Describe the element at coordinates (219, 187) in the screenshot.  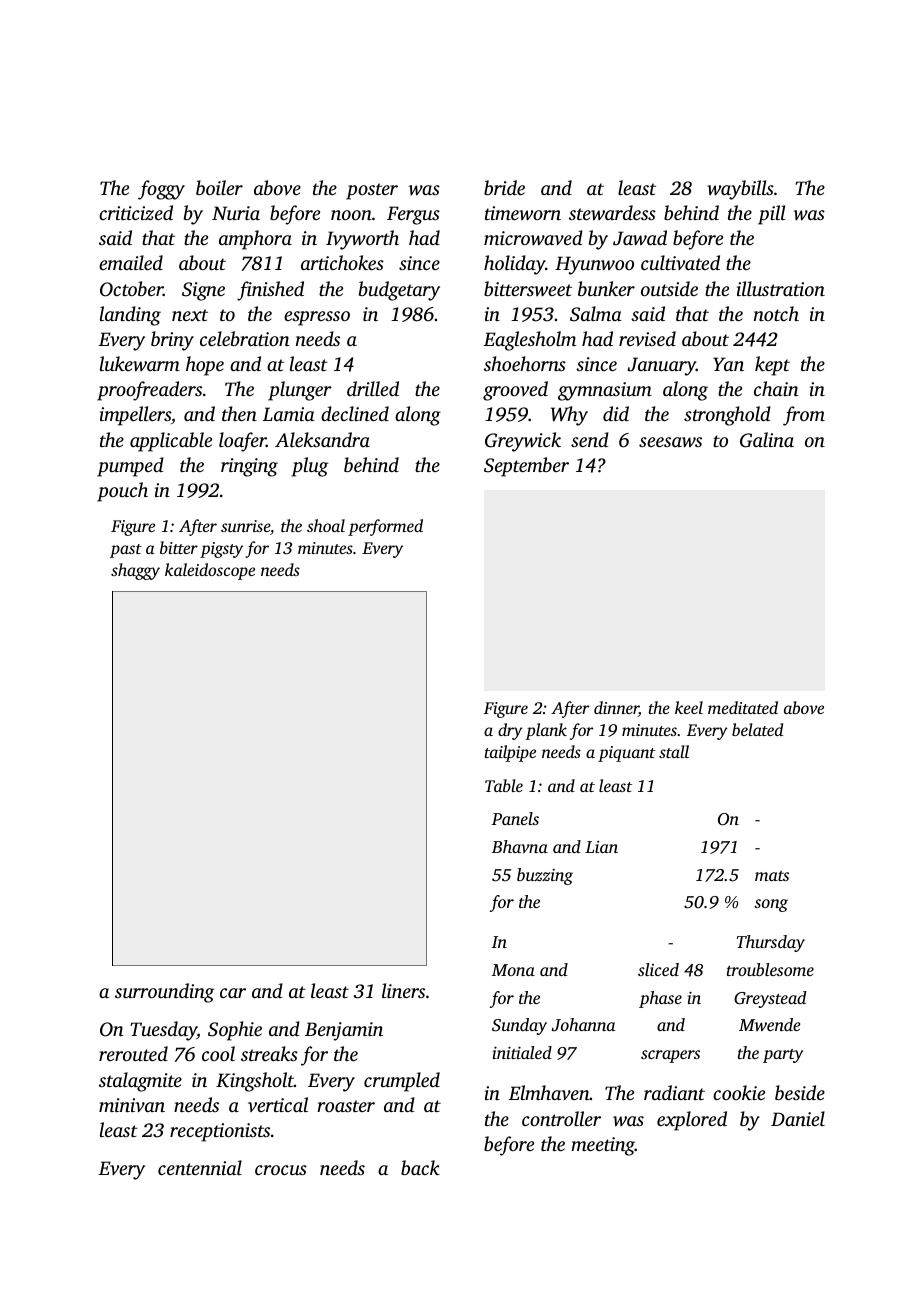
I see `boiler` at that location.
